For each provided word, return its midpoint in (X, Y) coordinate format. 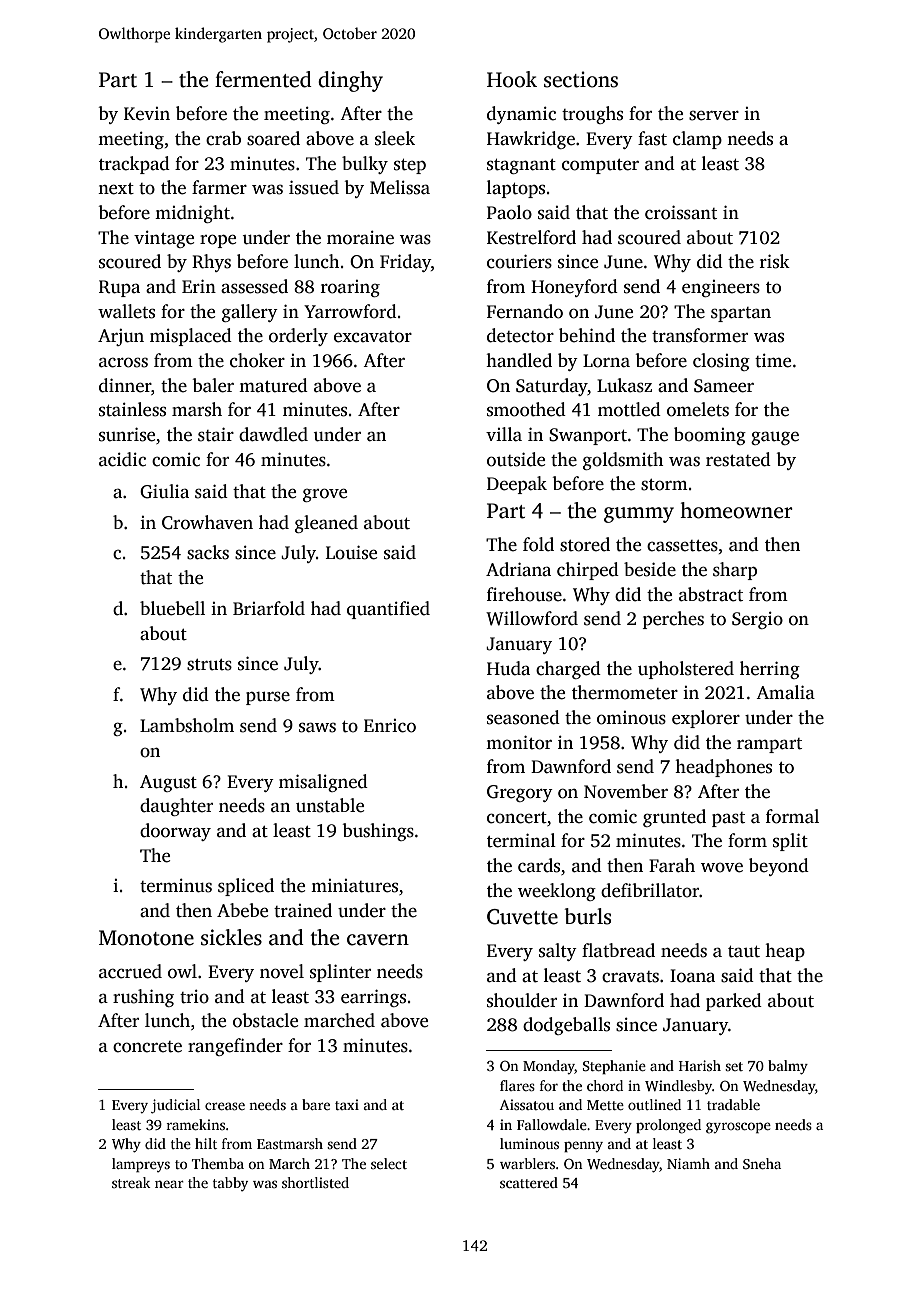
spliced (246, 887)
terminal (521, 840)
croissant (681, 212)
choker (257, 360)
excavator (373, 337)
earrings (373, 998)
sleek (395, 138)
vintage (164, 239)
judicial (175, 1106)
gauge (775, 438)
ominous (631, 718)
